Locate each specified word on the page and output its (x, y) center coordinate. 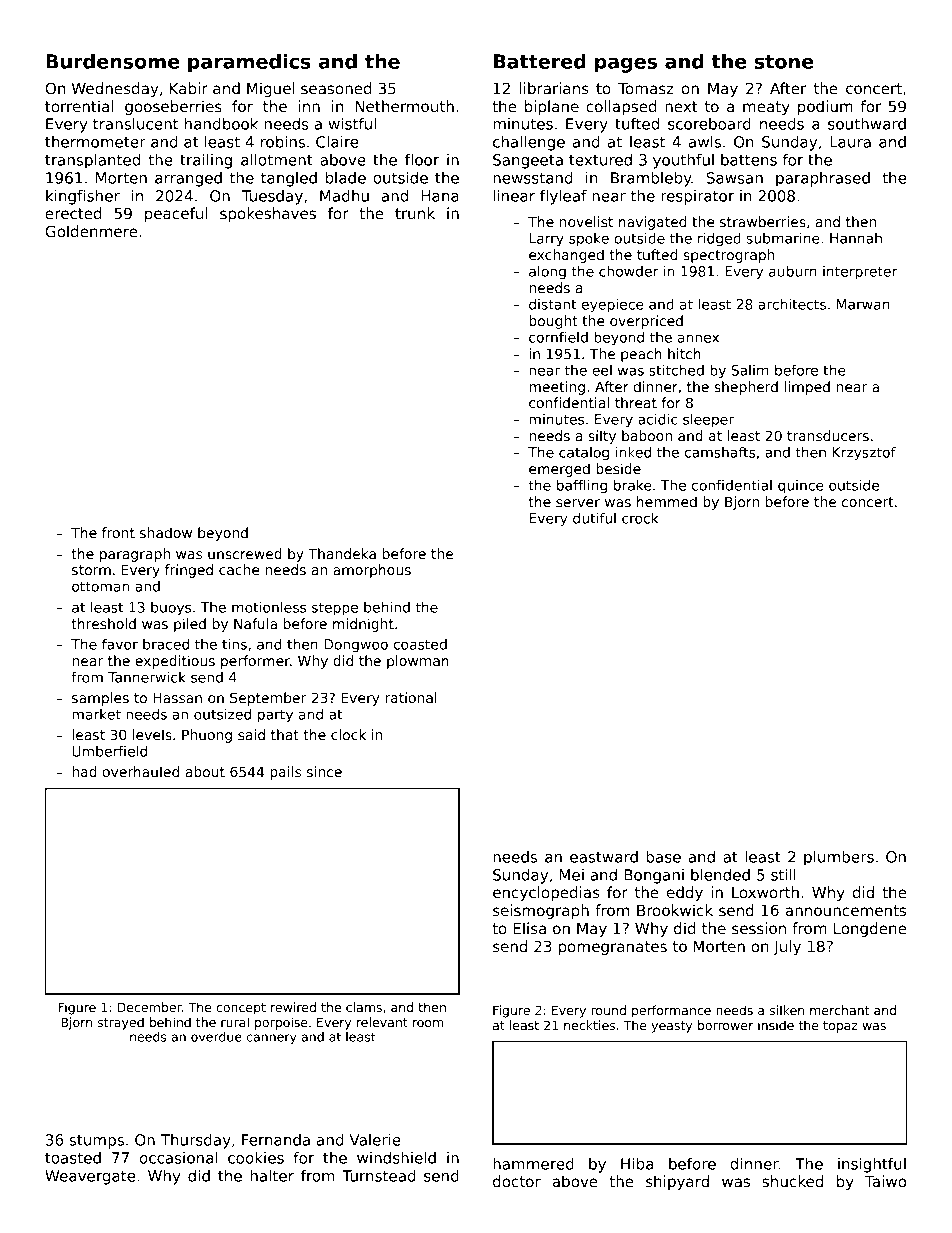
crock (640, 518)
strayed (121, 1023)
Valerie (375, 1140)
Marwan (863, 304)
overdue (216, 1037)
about (205, 771)
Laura (850, 142)
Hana (440, 196)
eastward (604, 857)
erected (73, 213)
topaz (840, 1027)
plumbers (839, 858)
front (118, 532)
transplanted (92, 161)
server (578, 503)
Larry (546, 240)
